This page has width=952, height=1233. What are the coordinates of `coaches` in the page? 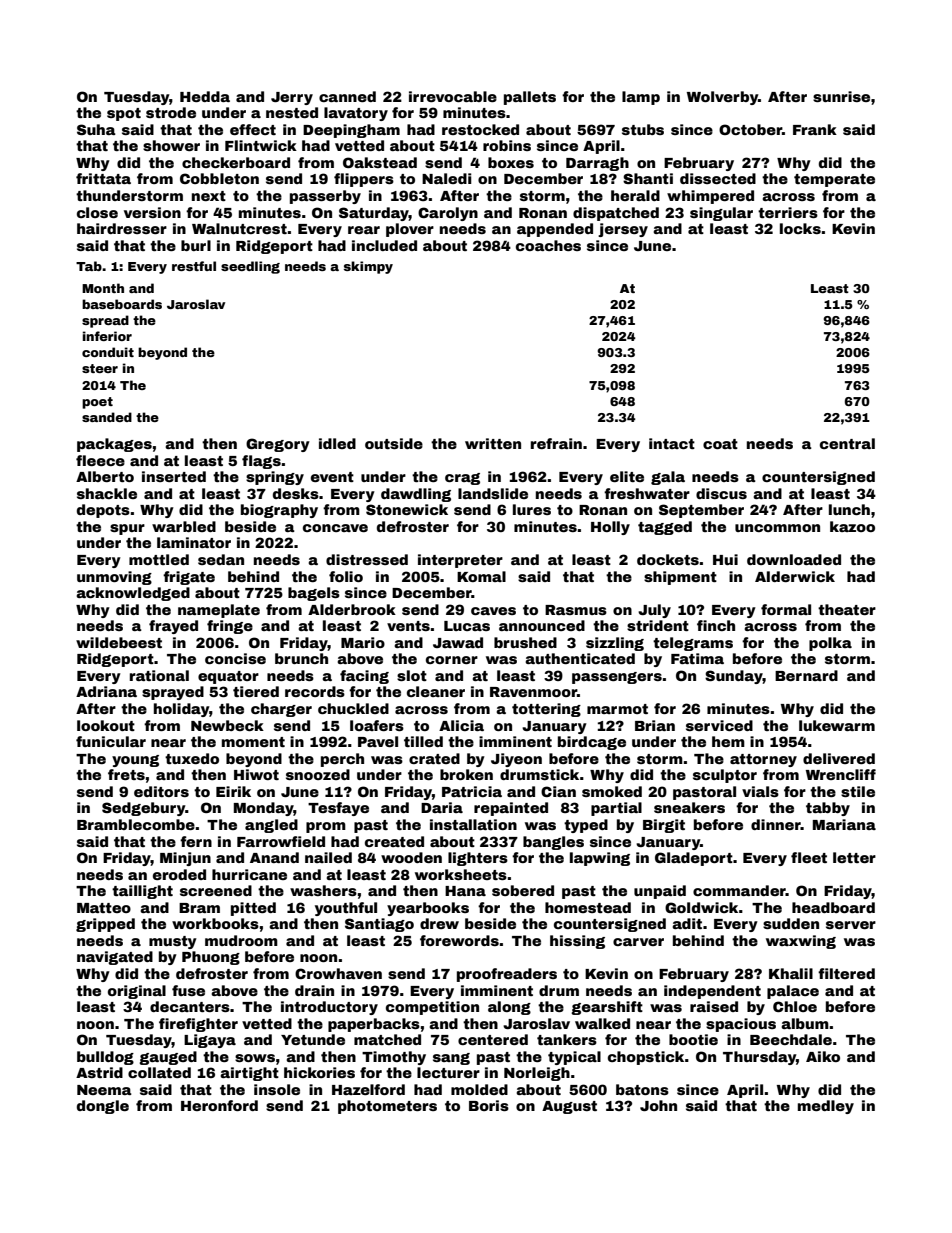 It's located at (548, 245).
